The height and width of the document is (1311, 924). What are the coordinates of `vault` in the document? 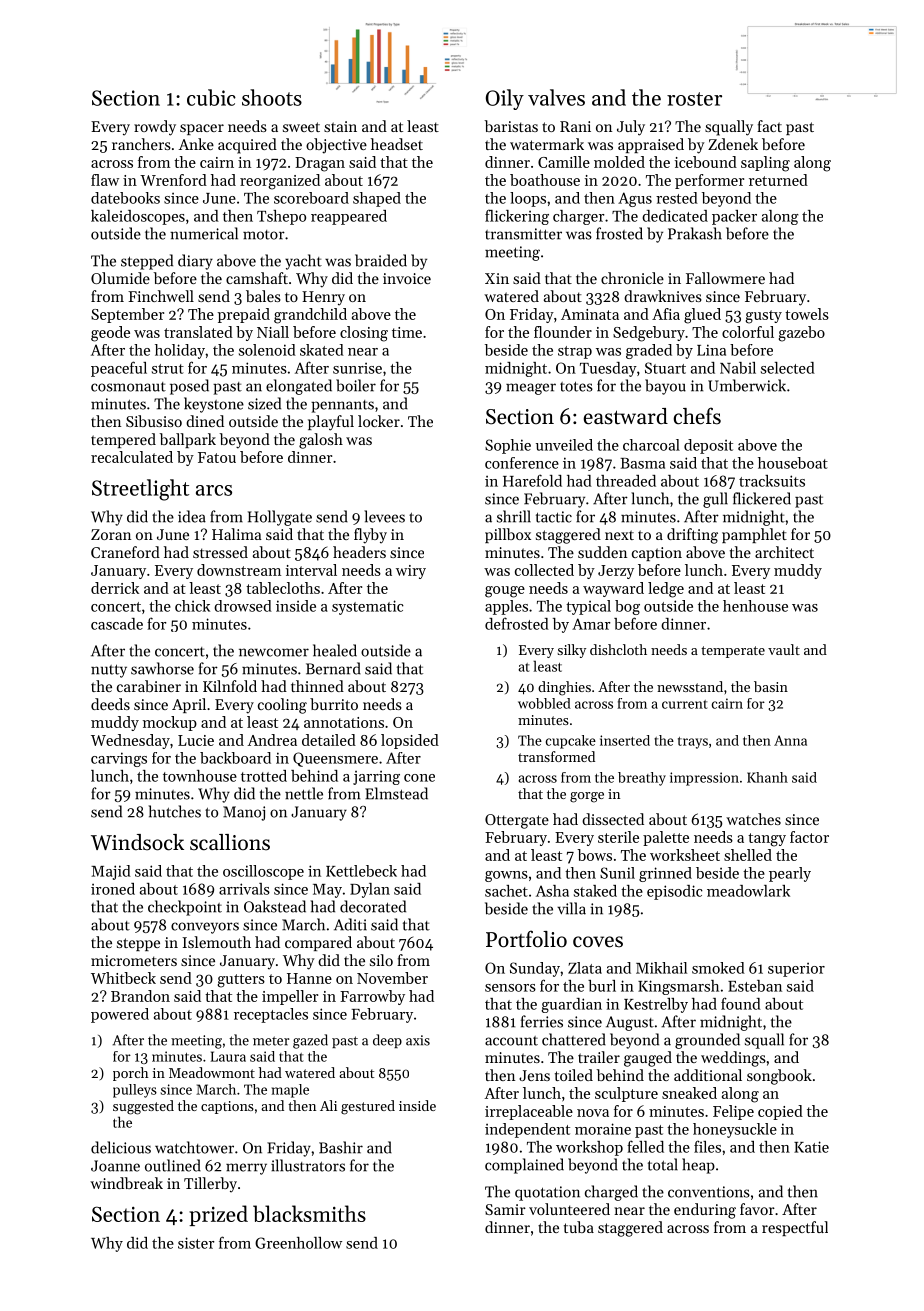 It's located at (784, 649).
